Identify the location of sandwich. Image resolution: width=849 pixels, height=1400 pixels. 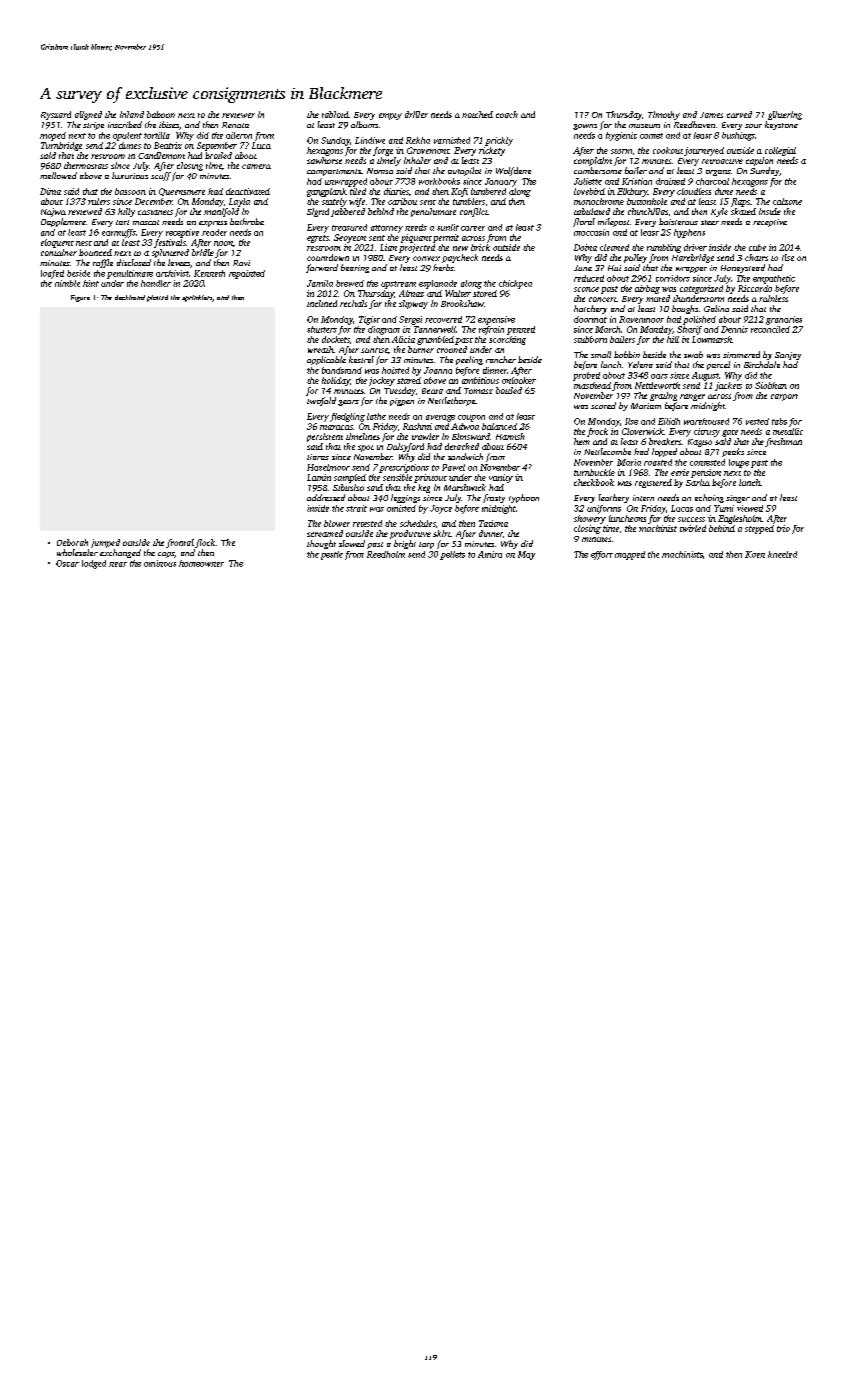
(465, 456).
